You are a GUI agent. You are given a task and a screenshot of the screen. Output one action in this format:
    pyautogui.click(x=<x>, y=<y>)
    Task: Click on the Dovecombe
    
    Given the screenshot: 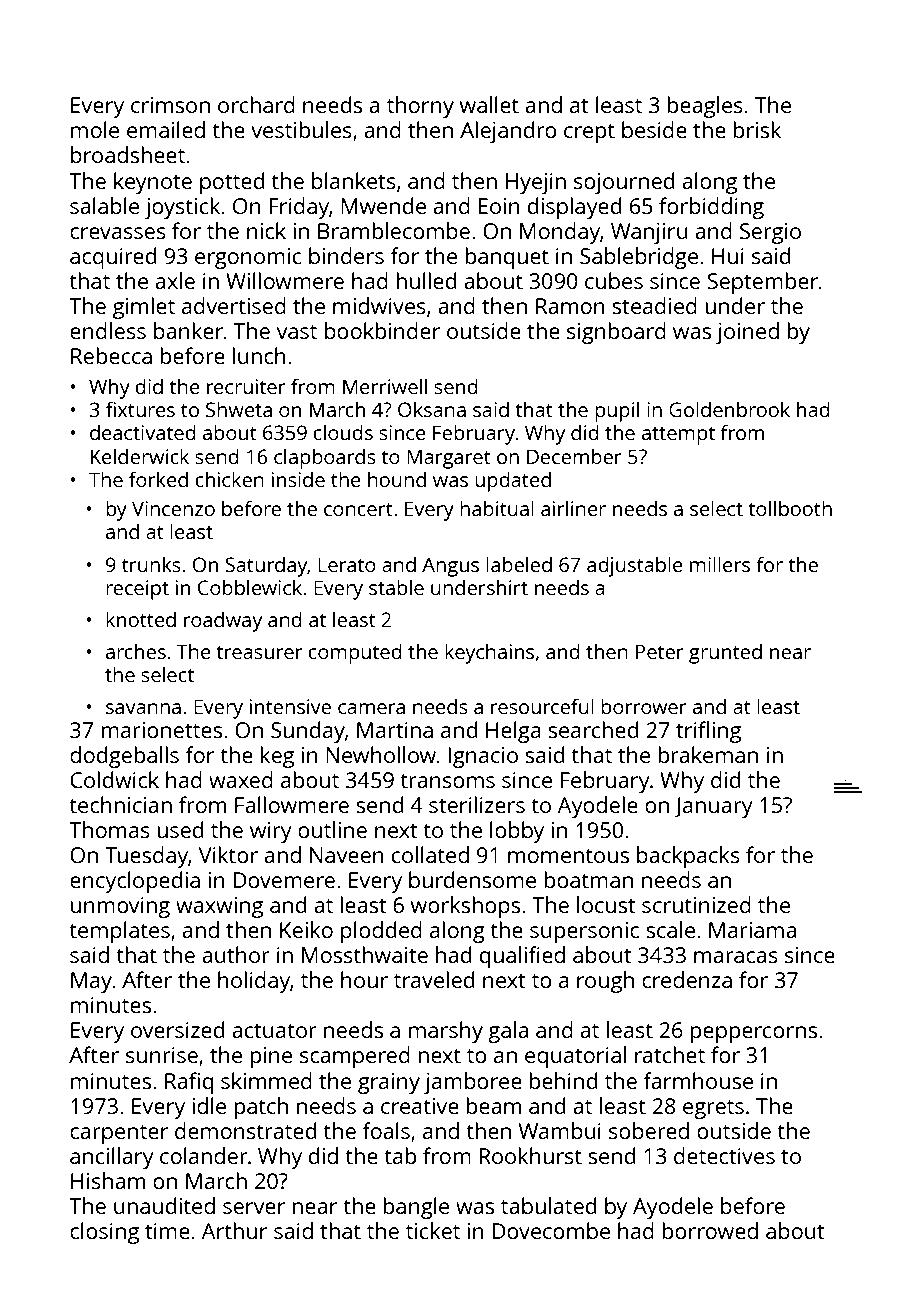 What is the action you would take?
    pyautogui.click(x=551, y=1230)
